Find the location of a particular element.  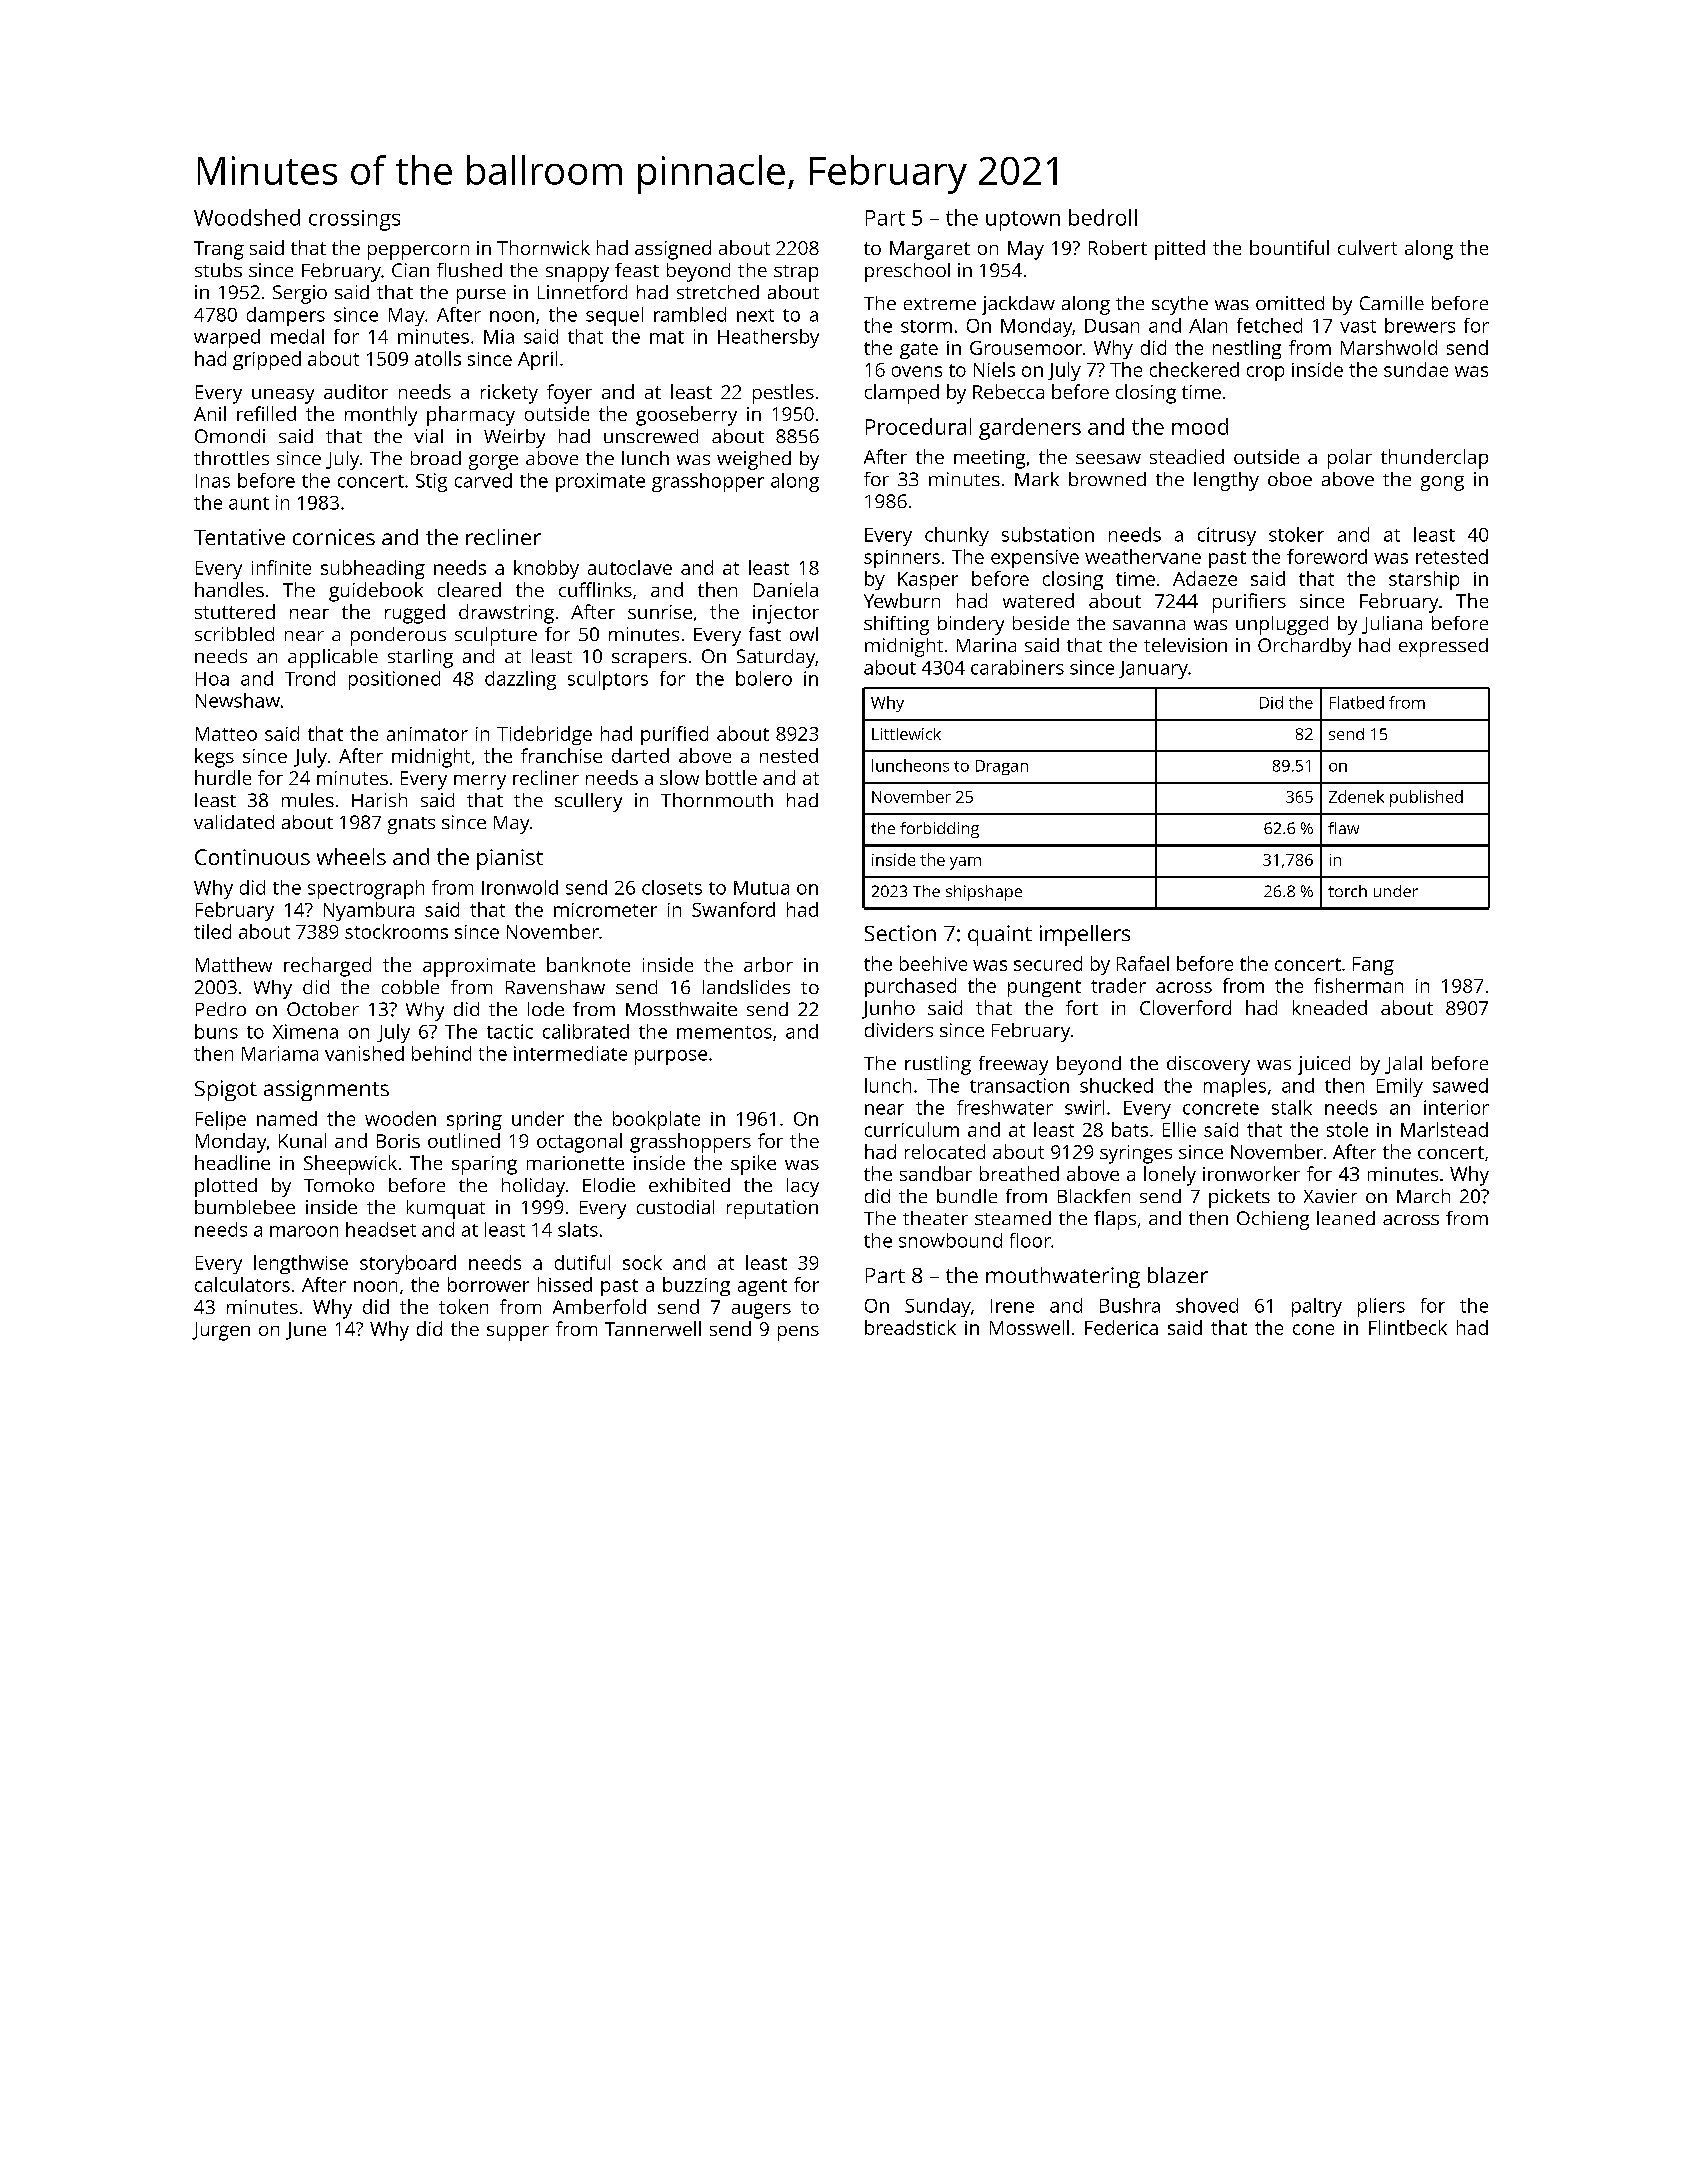

scrapers is located at coordinates (649, 660).
